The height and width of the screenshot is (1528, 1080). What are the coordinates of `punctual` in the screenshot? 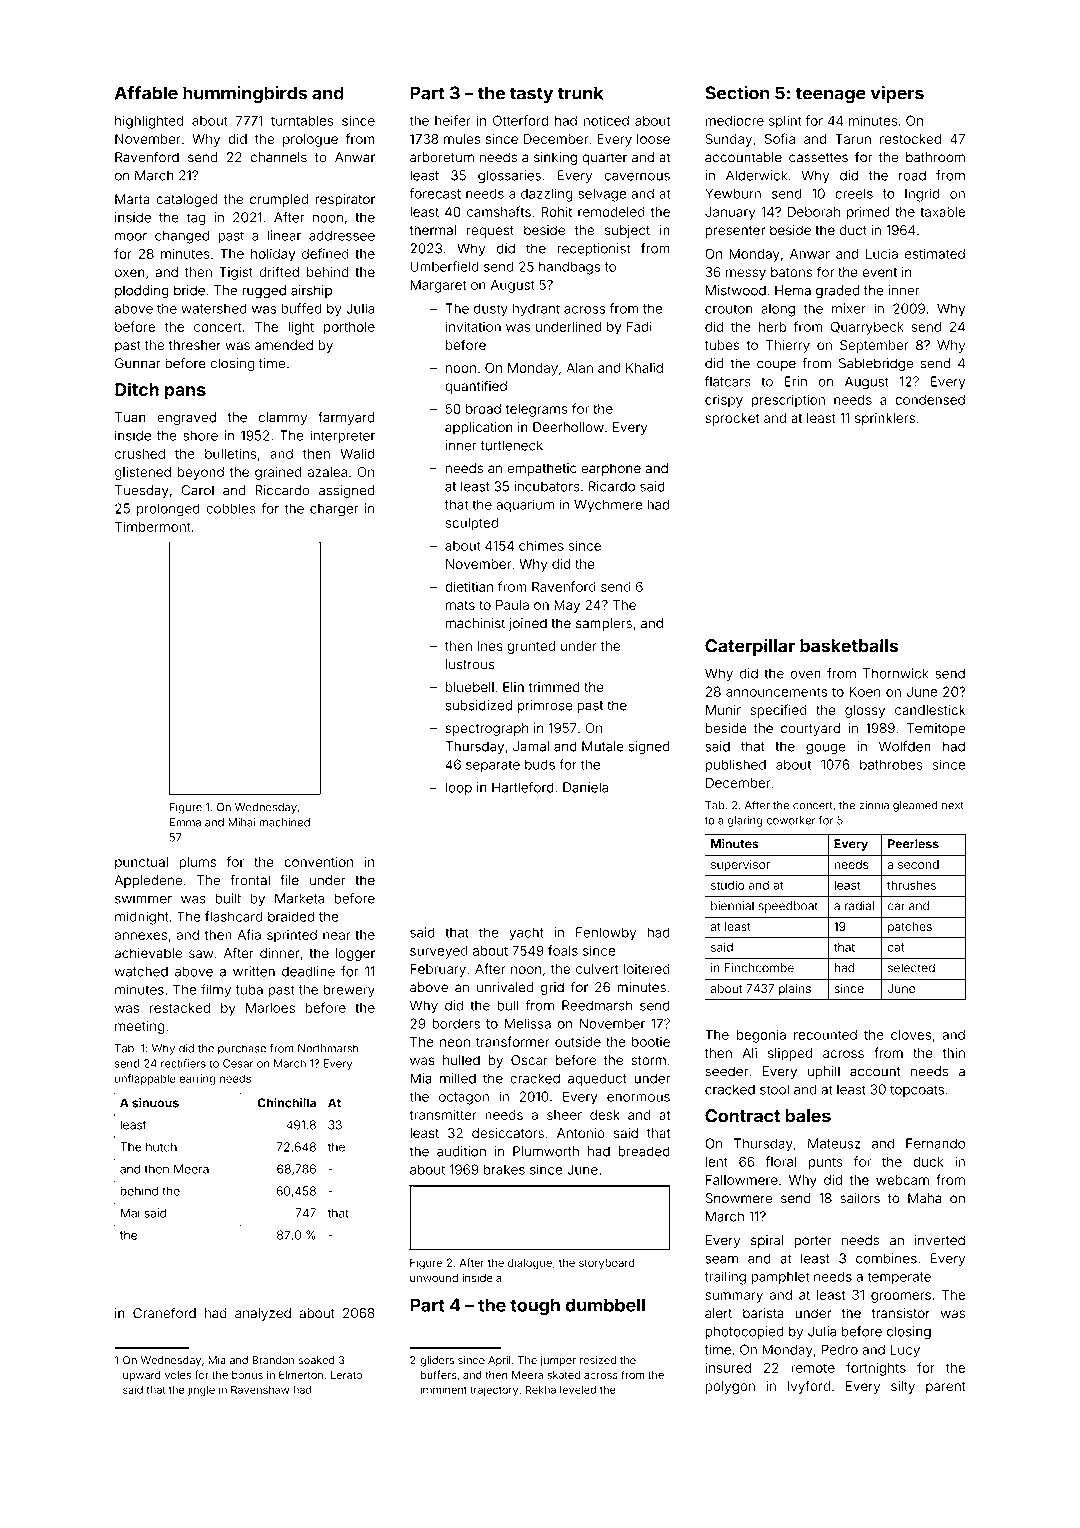 It's located at (141, 863).
